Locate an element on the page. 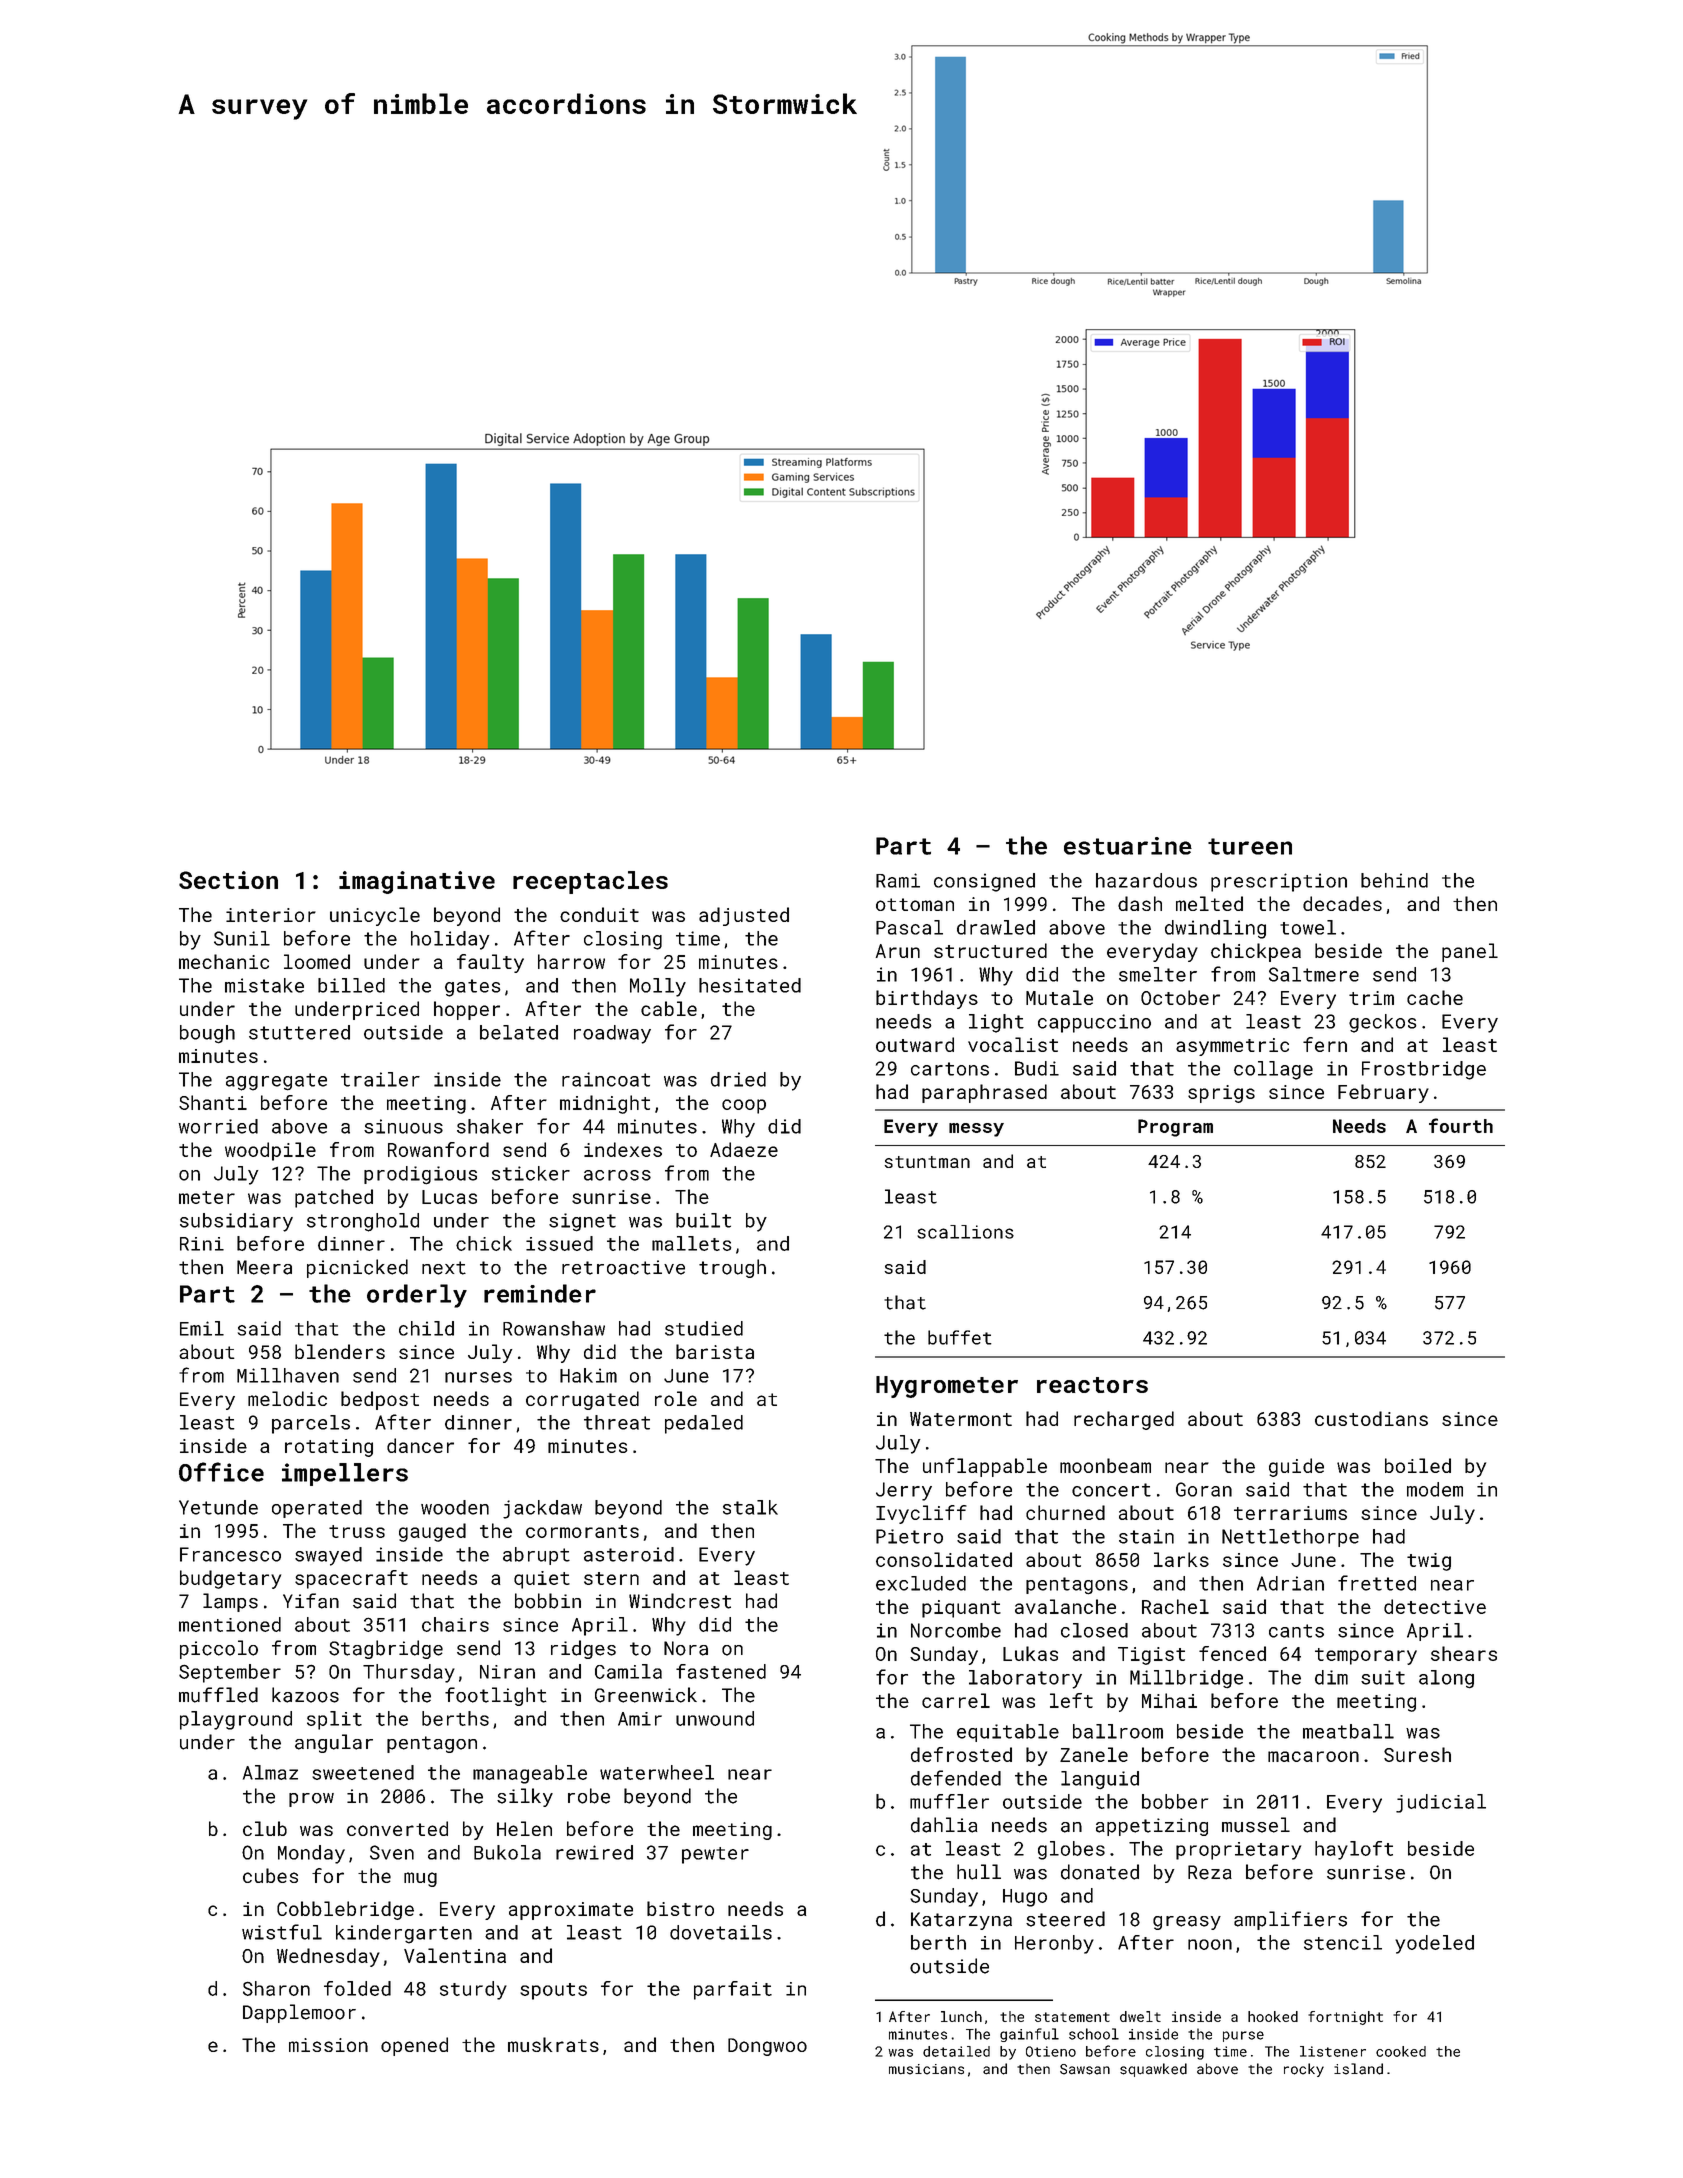 The height and width of the document is (2178, 1683). scallions is located at coordinates (965, 1232).
